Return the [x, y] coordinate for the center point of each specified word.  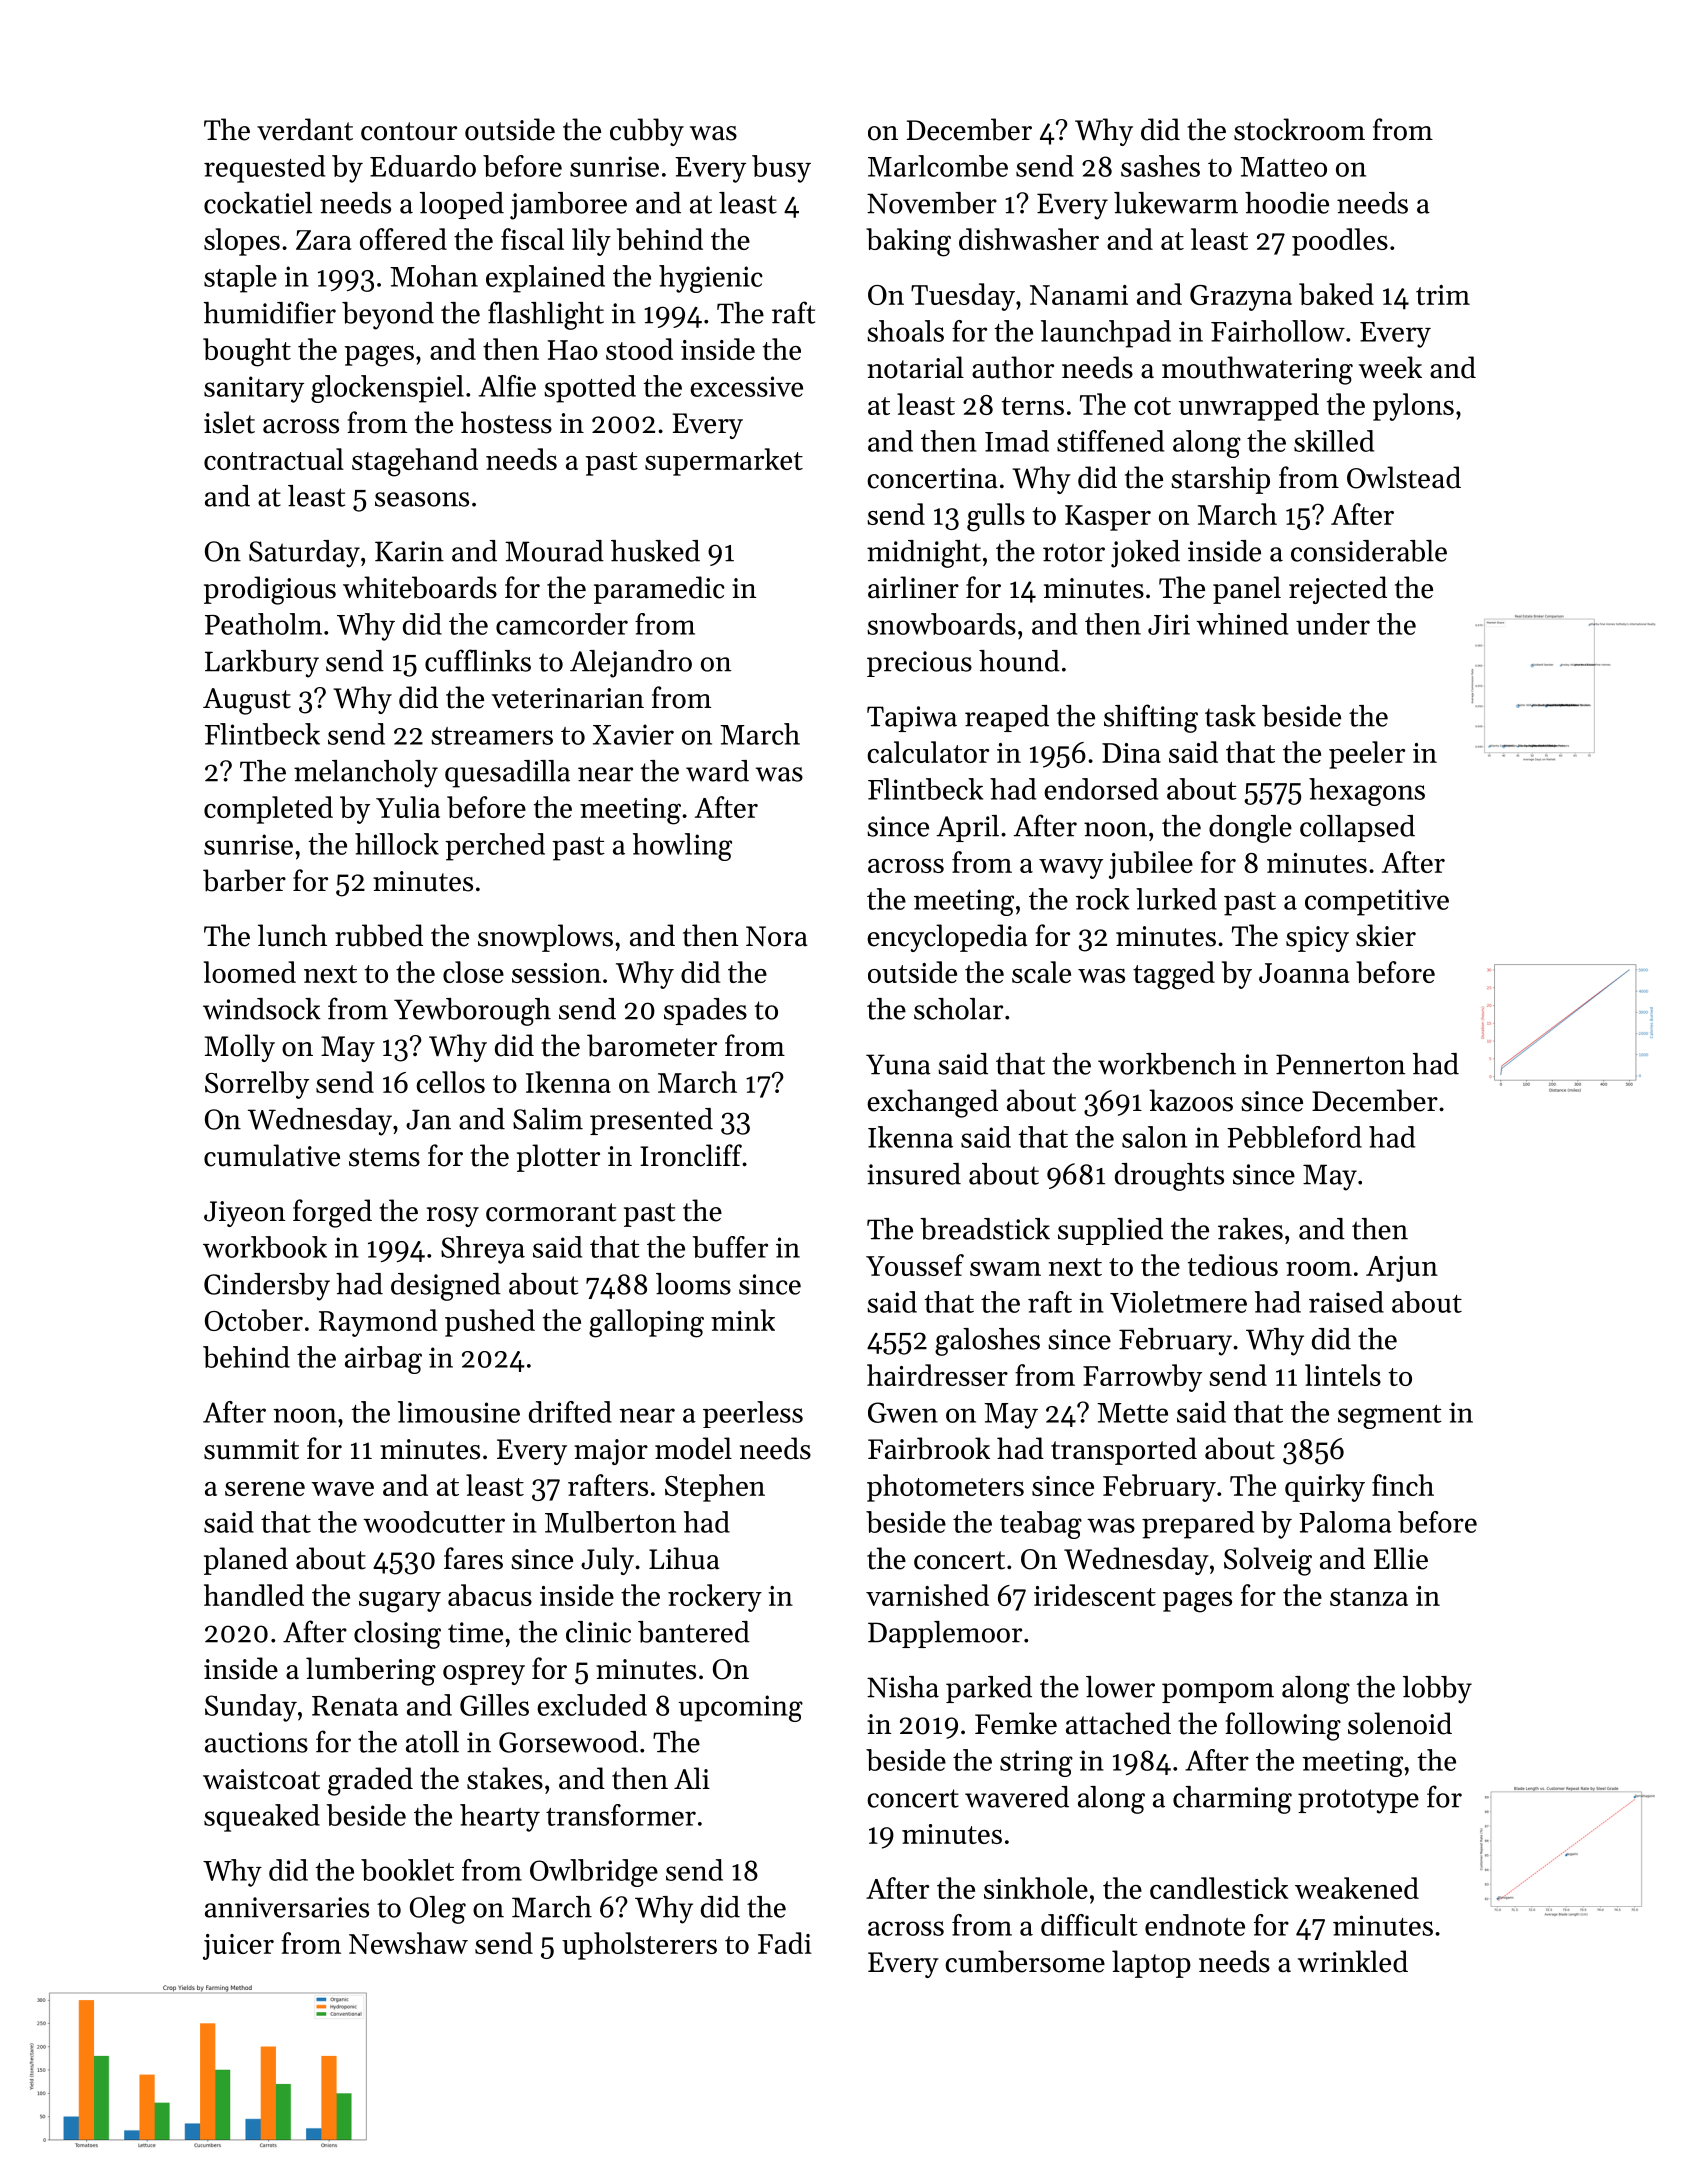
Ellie [1401, 1558]
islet [229, 422]
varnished [927, 1595]
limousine [459, 1412]
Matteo [1283, 167]
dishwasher [1029, 239]
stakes [505, 1778]
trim [1443, 295]
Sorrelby [257, 1085]
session [556, 973]
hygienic [710, 279]
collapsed [1357, 828]
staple [240, 279]
